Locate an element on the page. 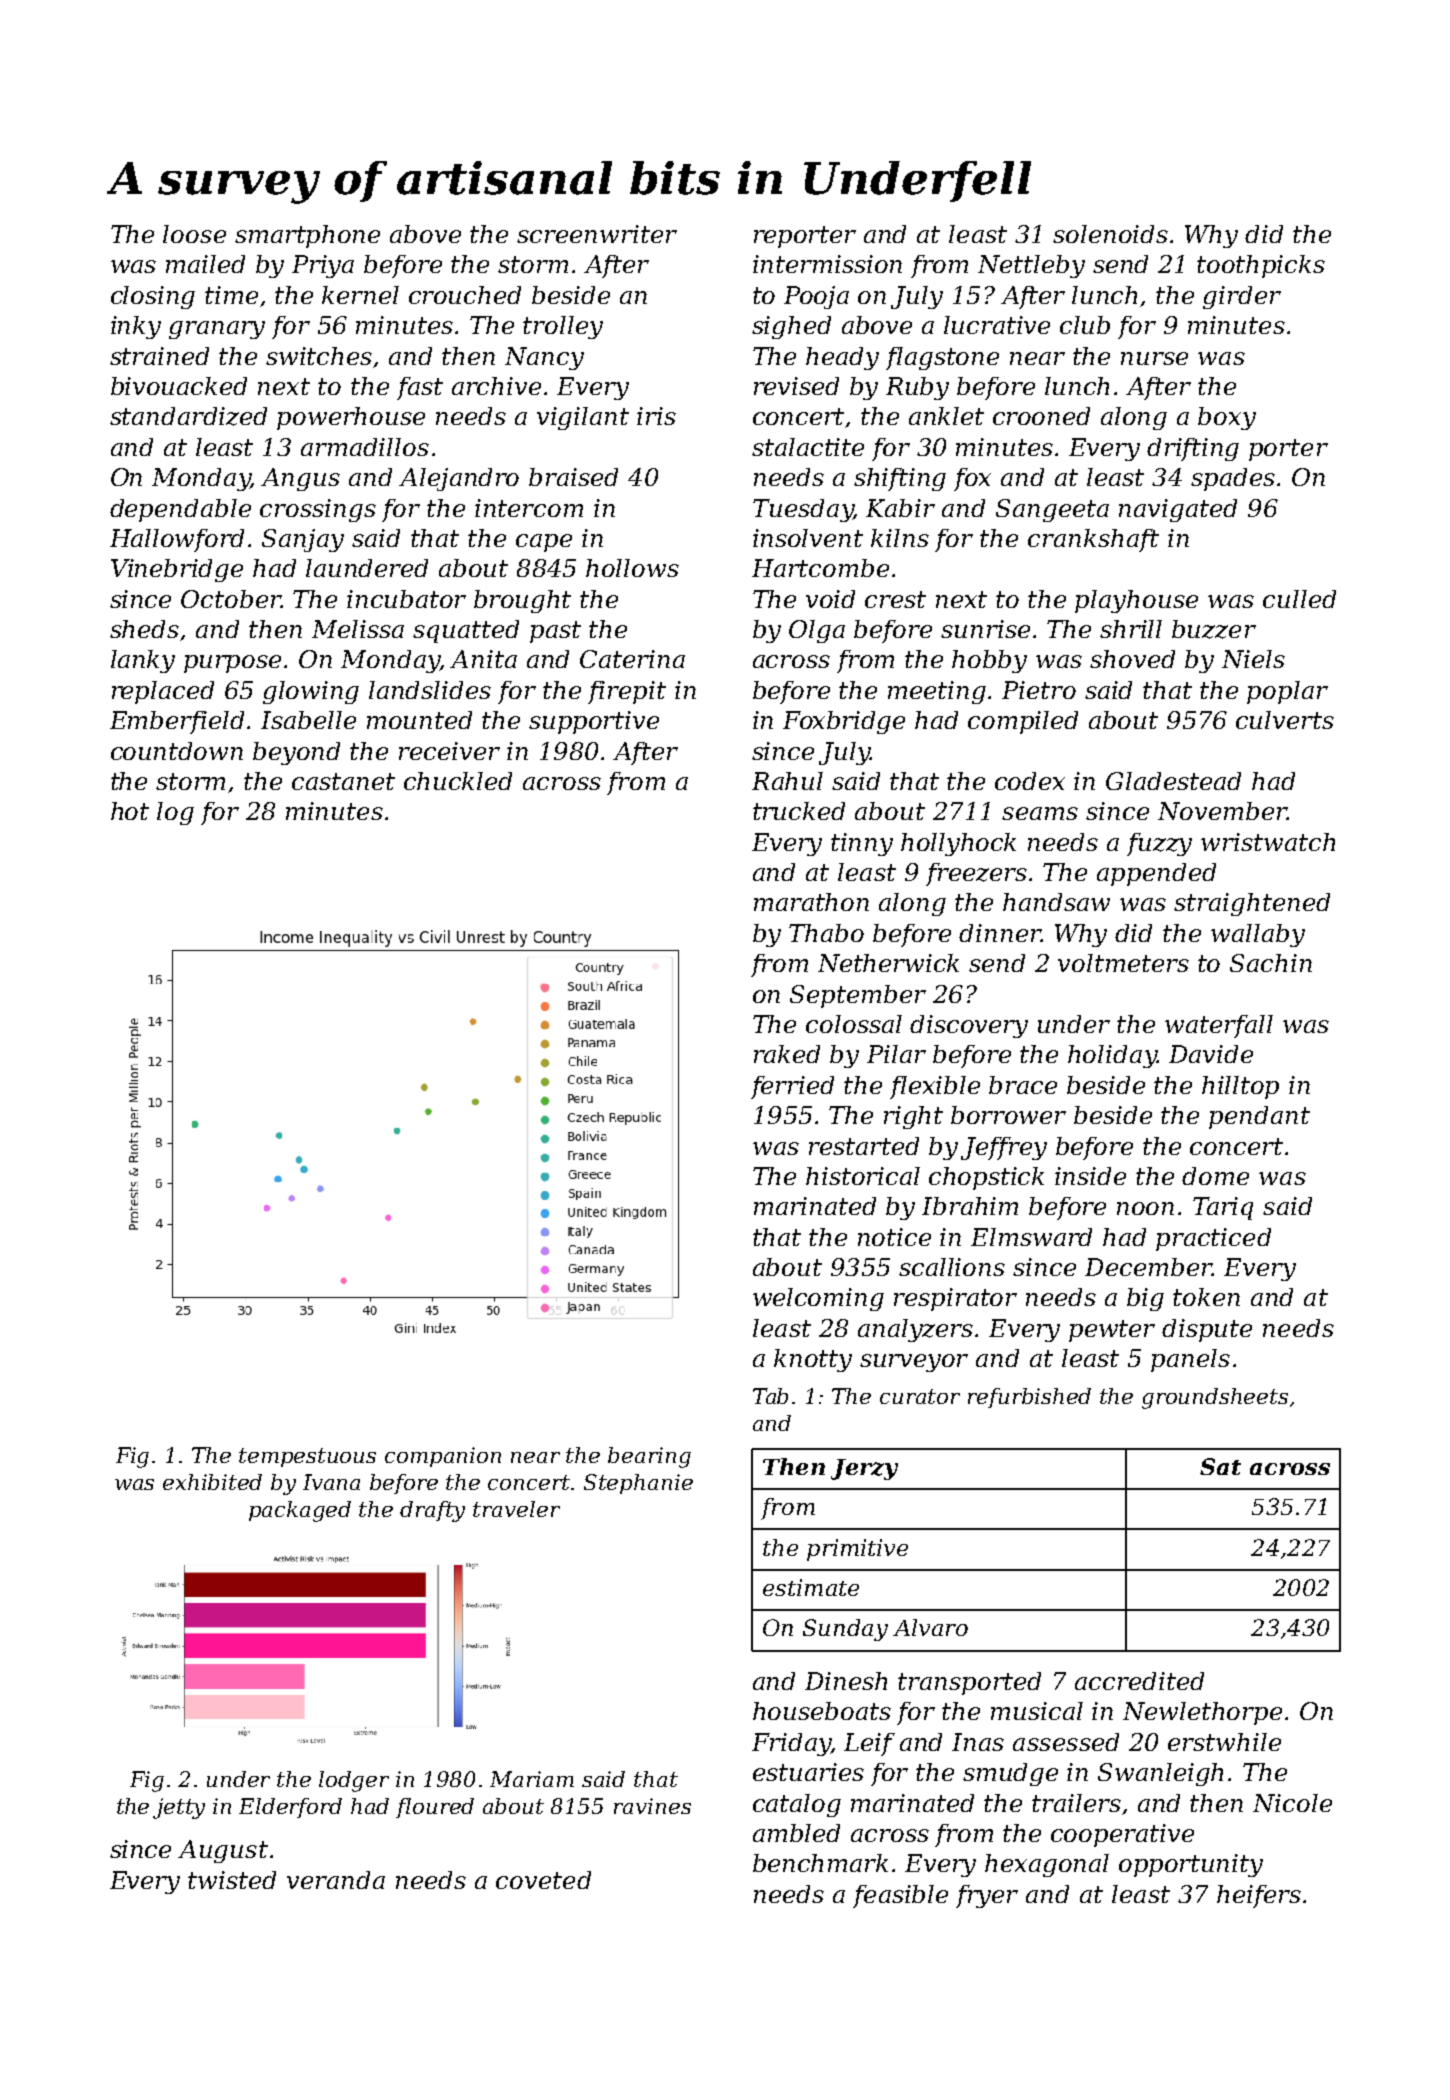  tempestuous is located at coordinates (307, 1457).
